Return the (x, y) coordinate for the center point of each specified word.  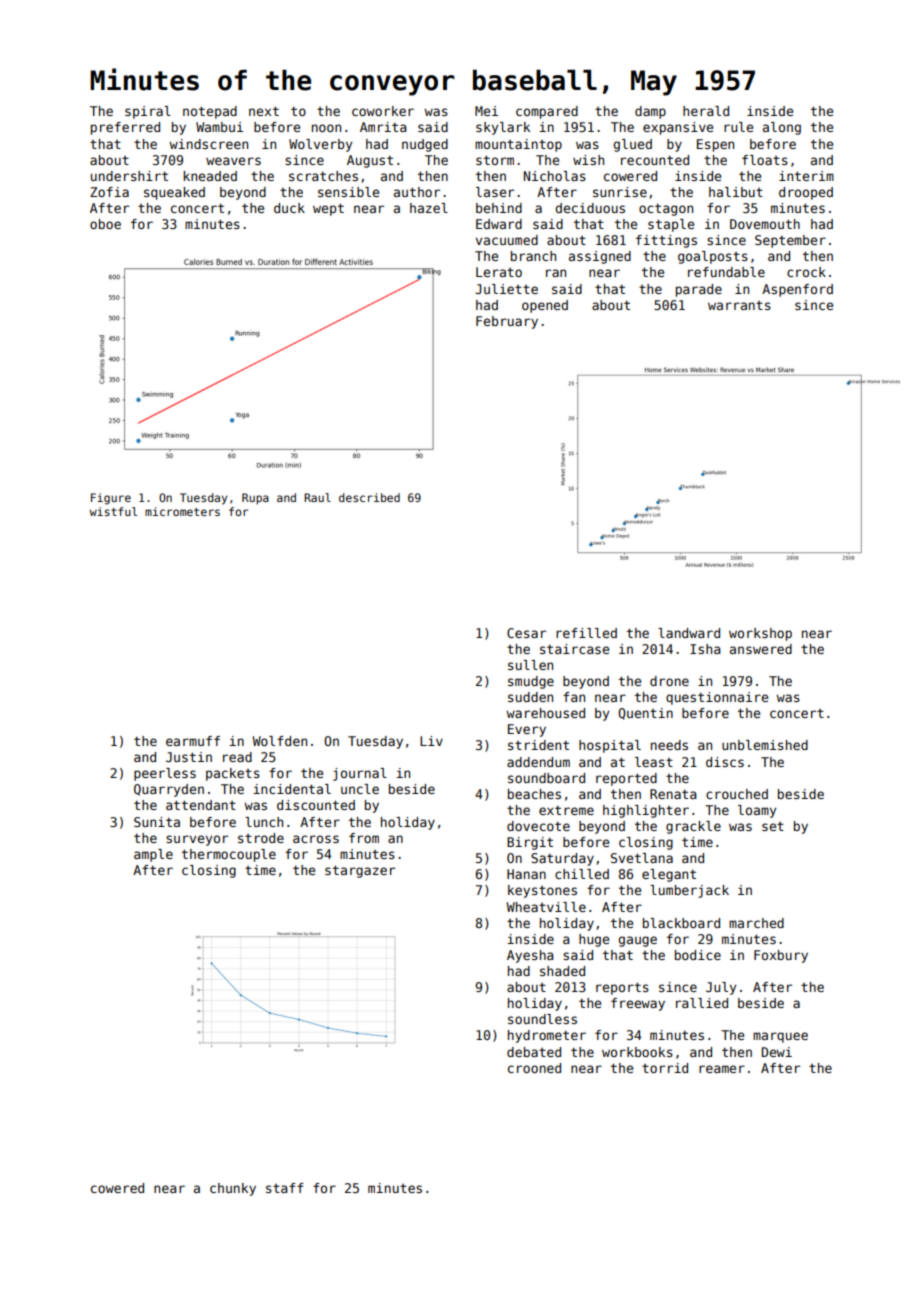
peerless (165, 774)
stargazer (360, 871)
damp (650, 112)
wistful (113, 511)
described (369, 497)
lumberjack (689, 891)
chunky (233, 1189)
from (364, 838)
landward (689, 633)
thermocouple (229, 855)
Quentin (645, 714)
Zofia (109, 192)
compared (547, 112)
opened (545, 306)
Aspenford (797, 290)
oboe (105, 224)
